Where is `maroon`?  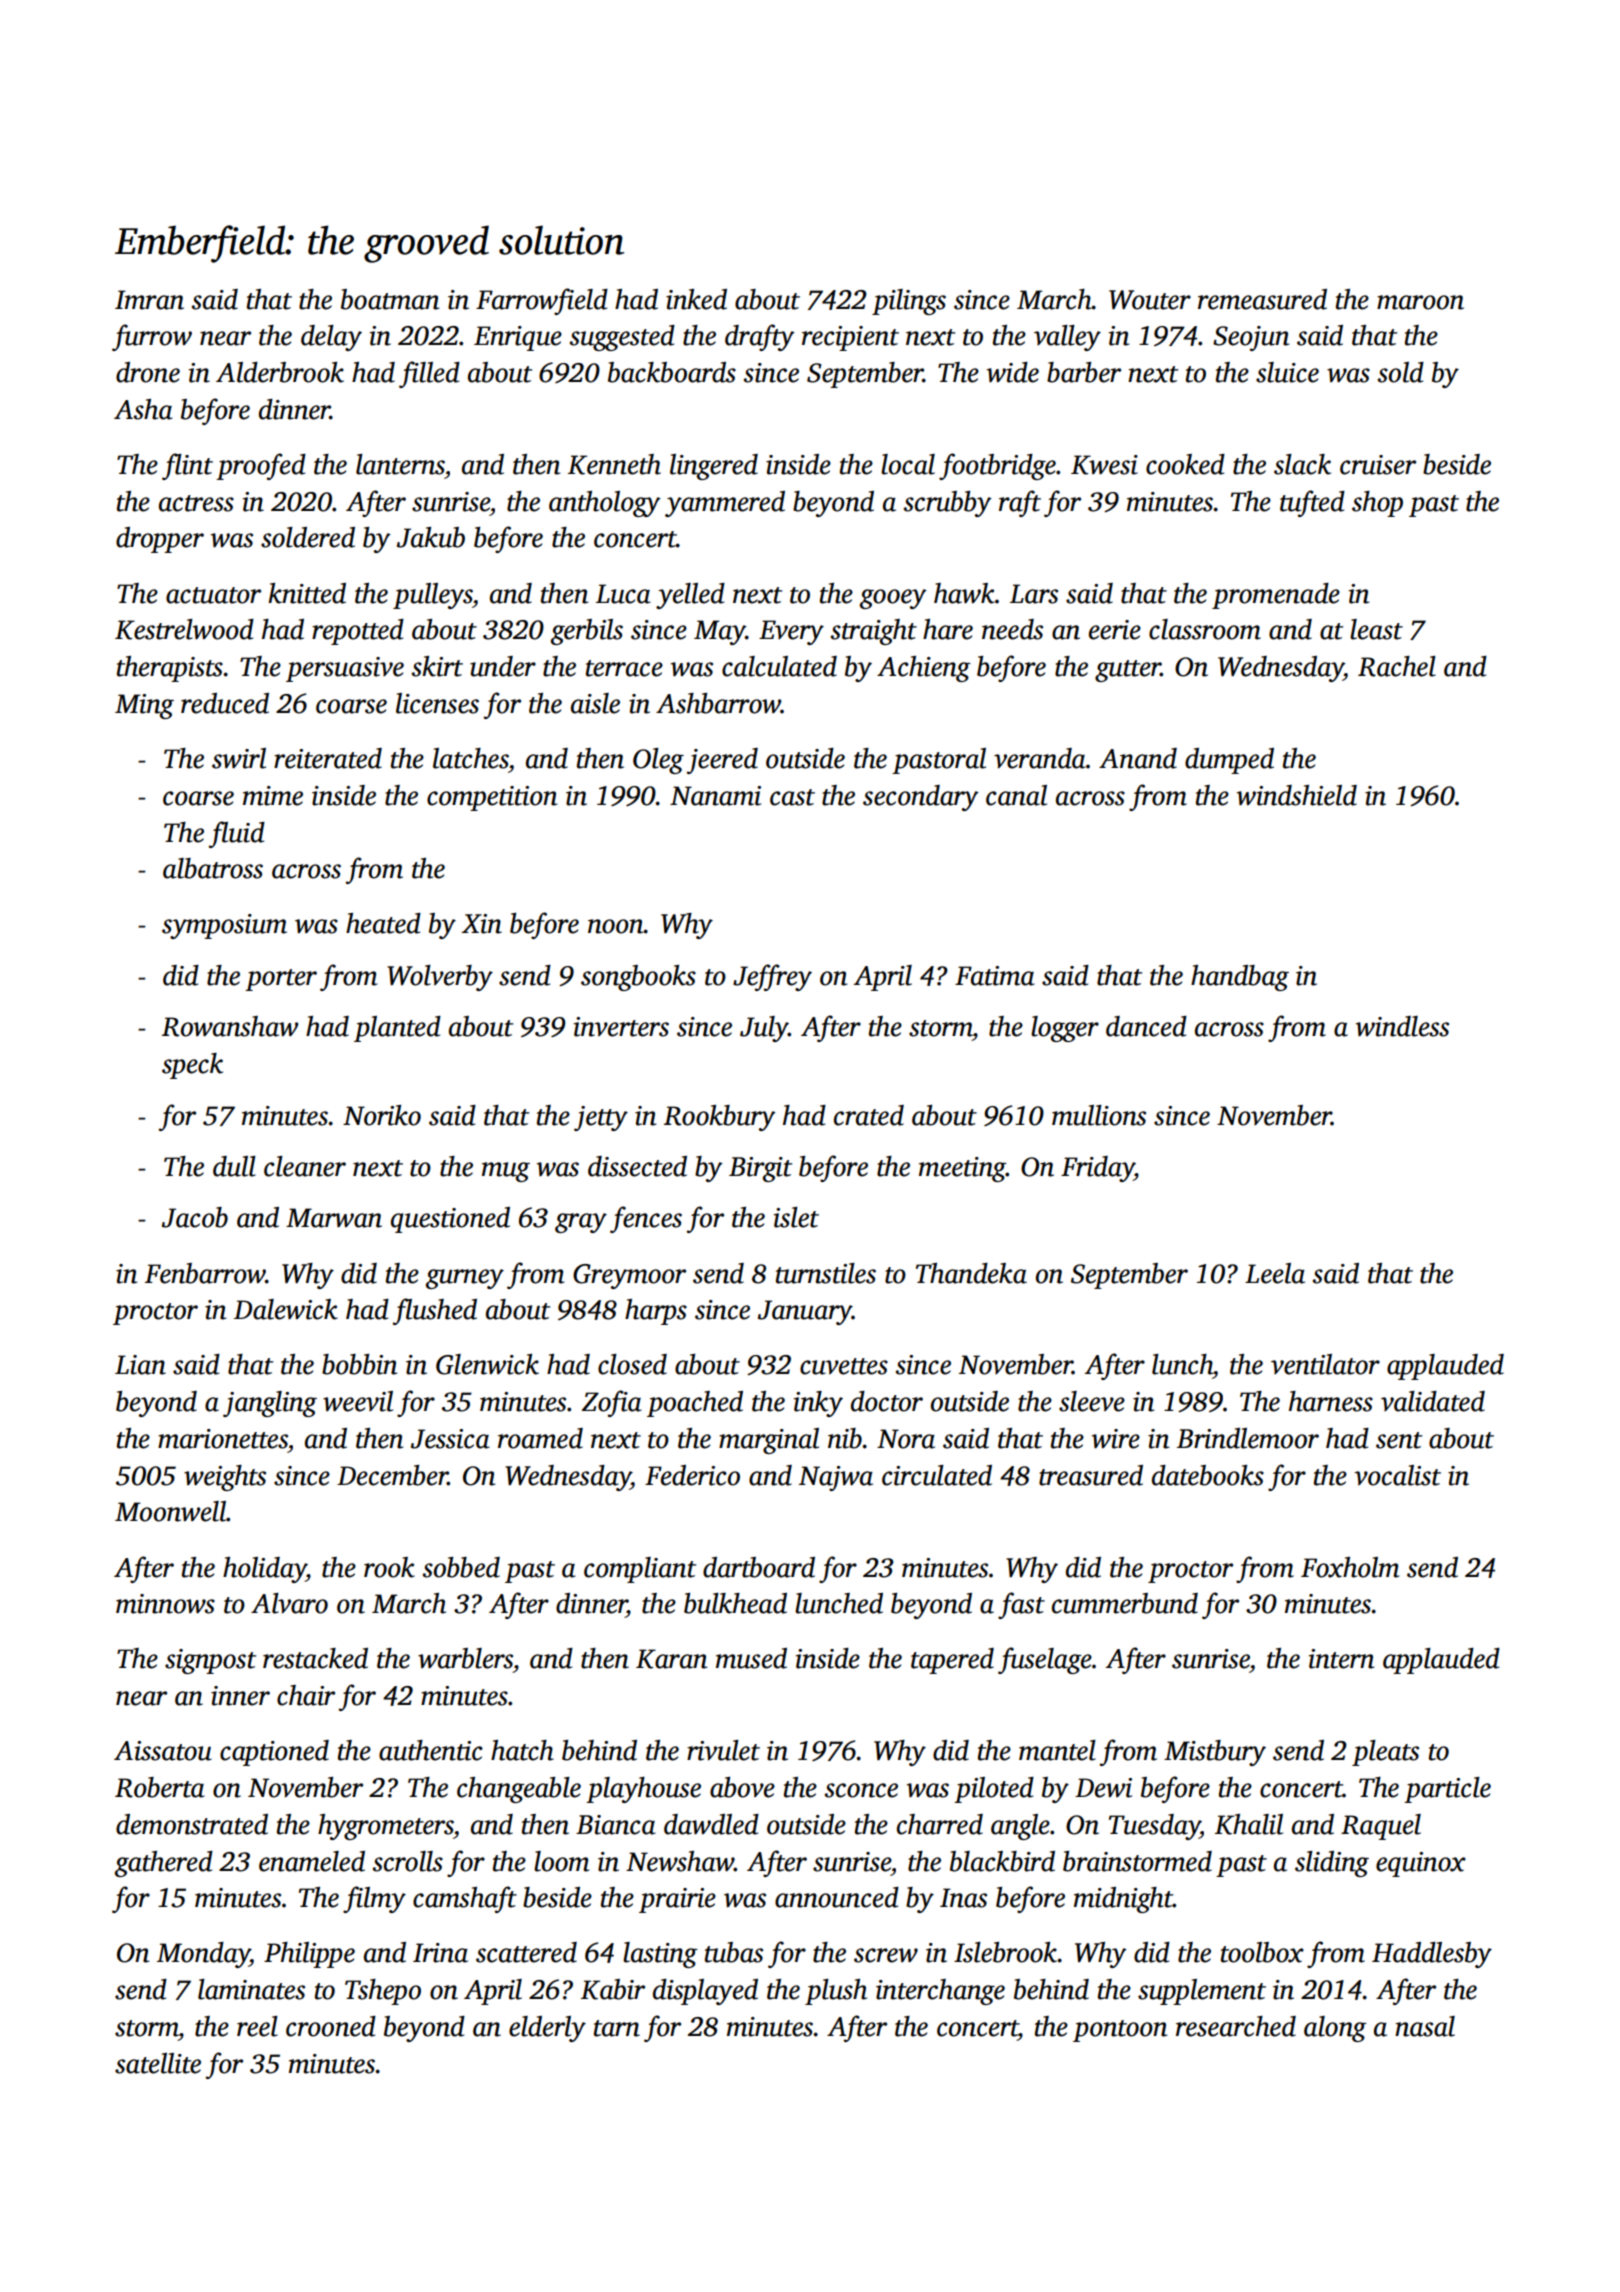
maroon is located at coordinates (1420, 302).
